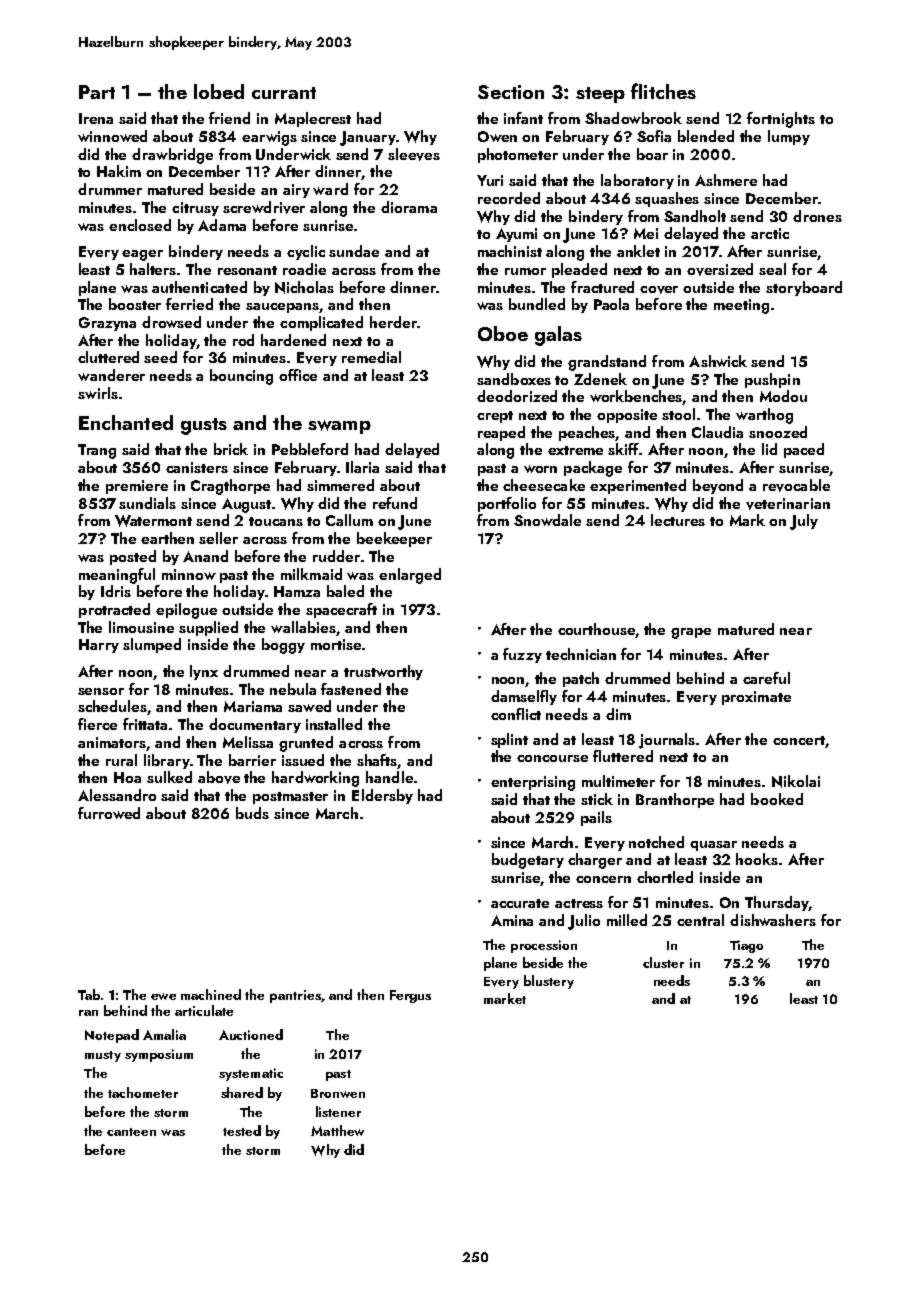 This document has width=924, height=1308. Describe the element at coordinates (172, 156) in the document. I see `drawbridge` at that location.
